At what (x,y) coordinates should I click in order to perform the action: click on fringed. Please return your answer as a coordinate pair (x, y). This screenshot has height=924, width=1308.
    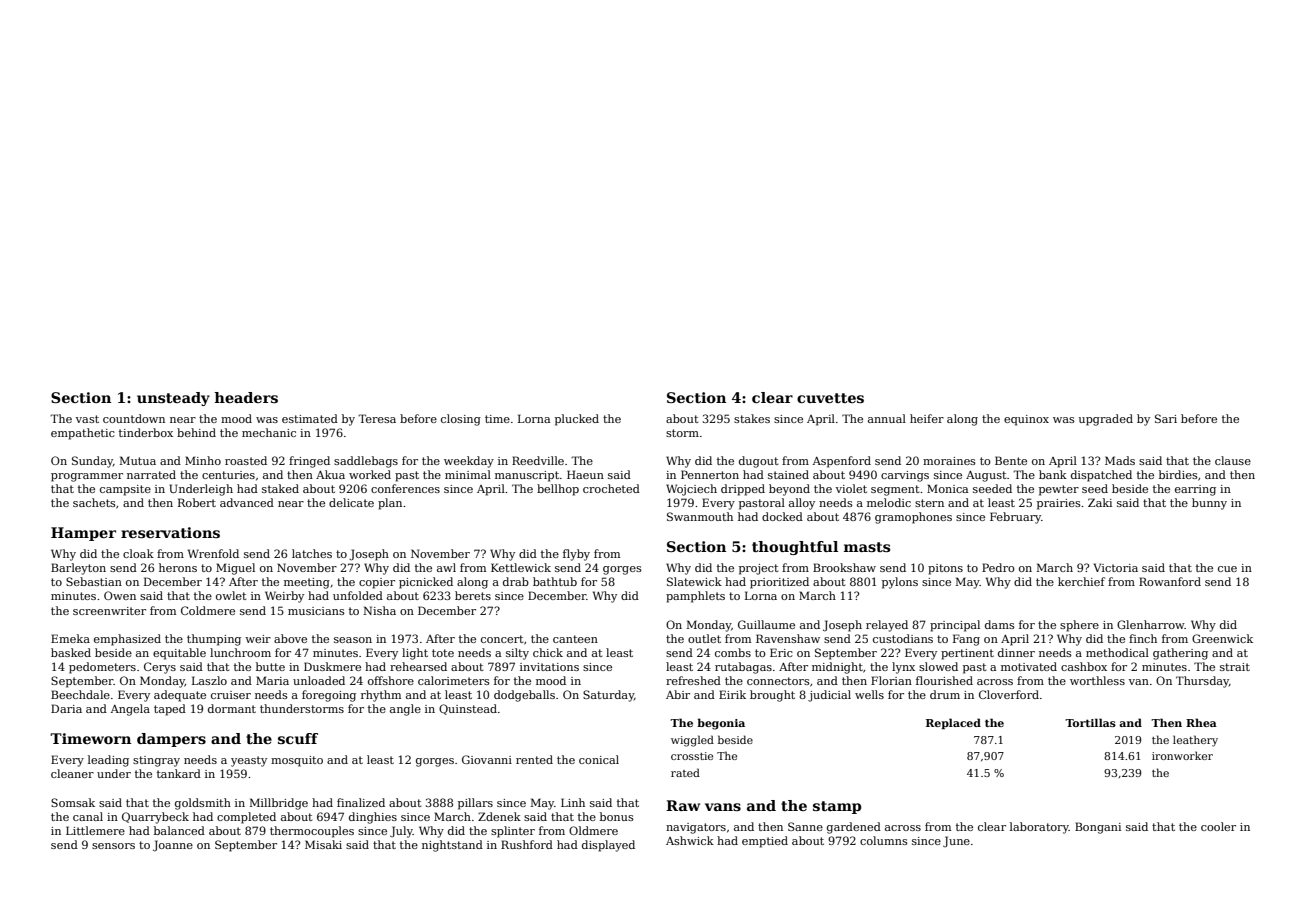
    Looking at the image, I should click on (309, 462).
